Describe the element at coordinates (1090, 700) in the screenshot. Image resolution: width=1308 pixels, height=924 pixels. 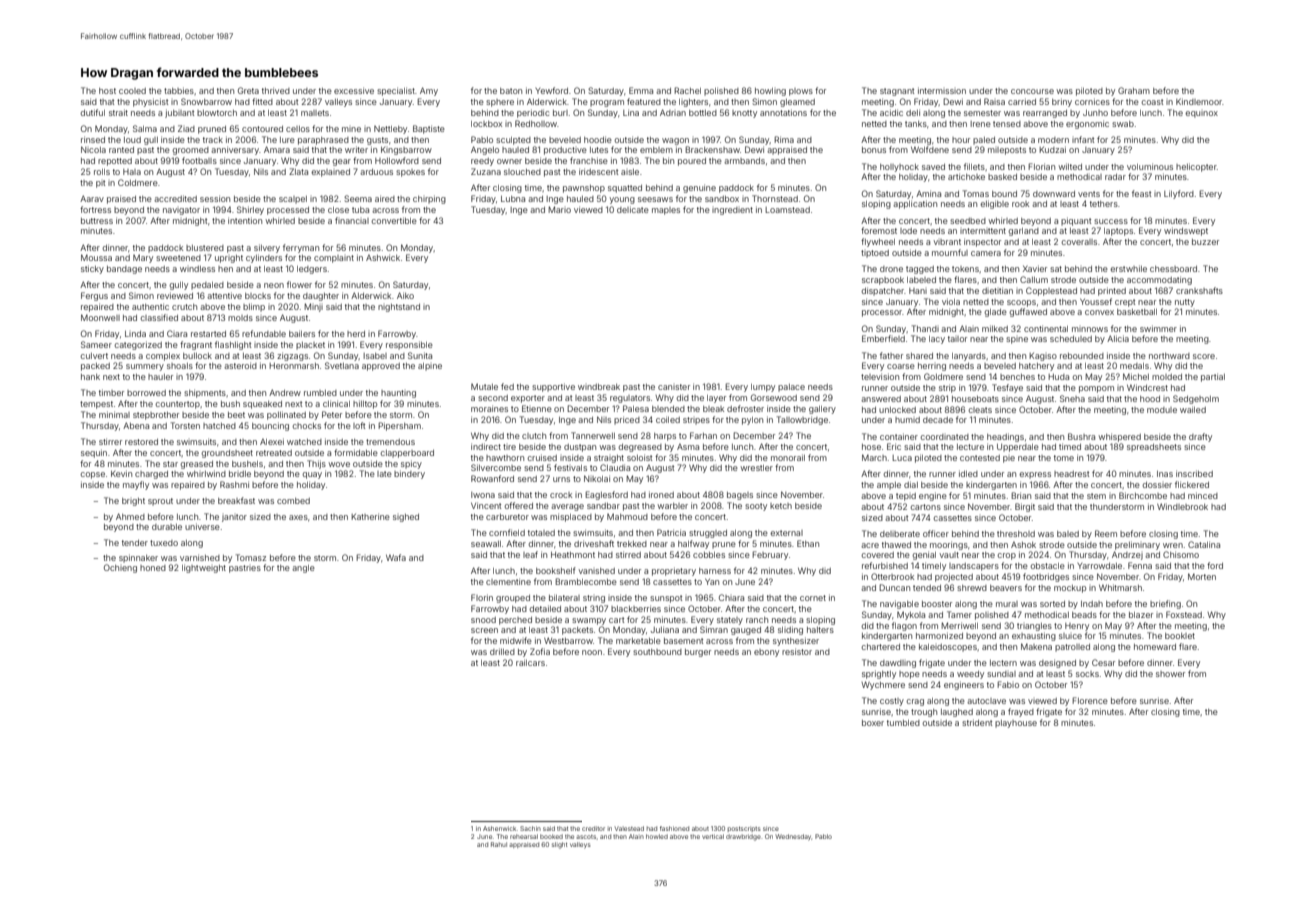
I see `Florence` at that location.
